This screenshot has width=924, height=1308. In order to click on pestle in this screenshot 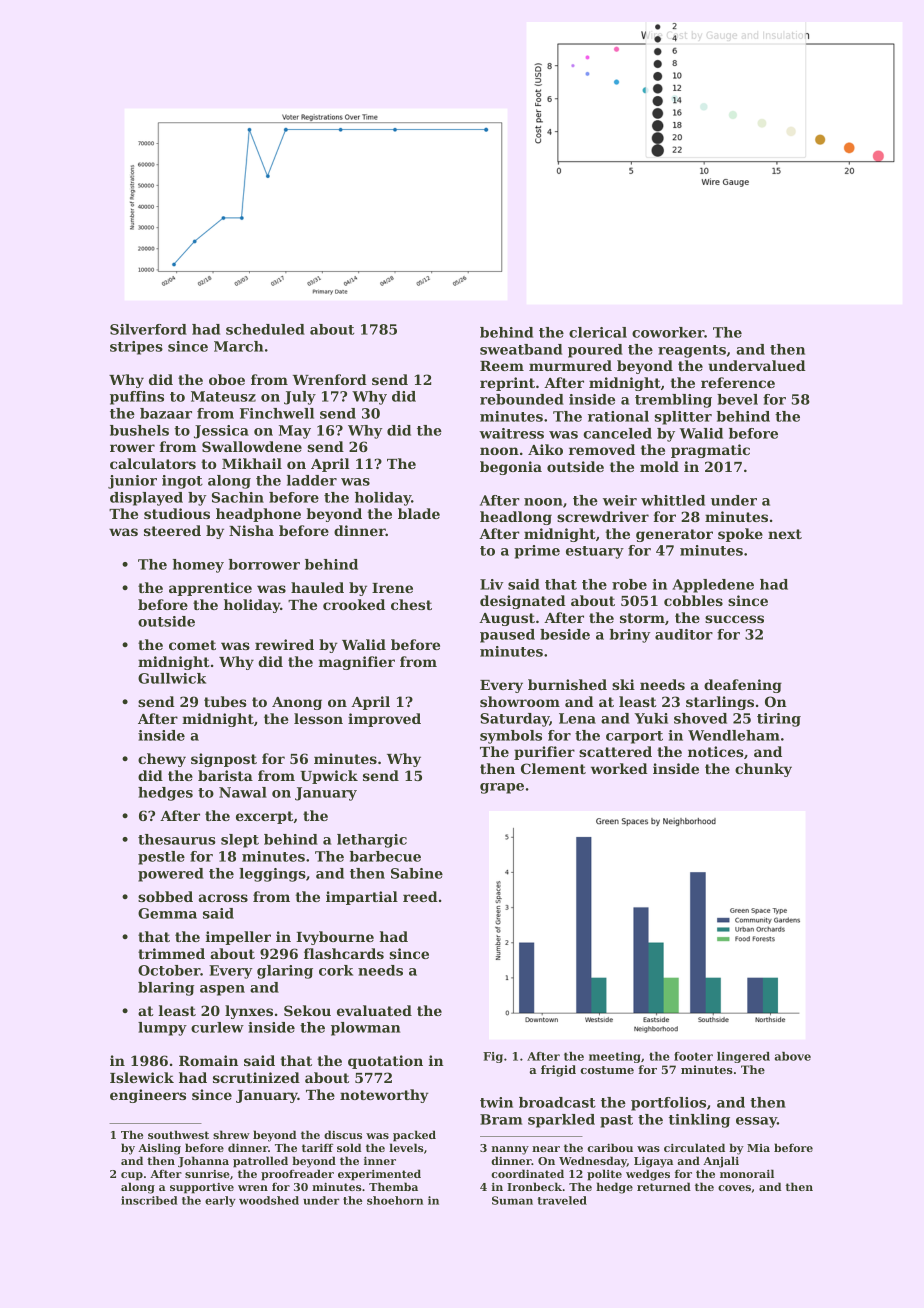, I will do `click(161, 858)`.
